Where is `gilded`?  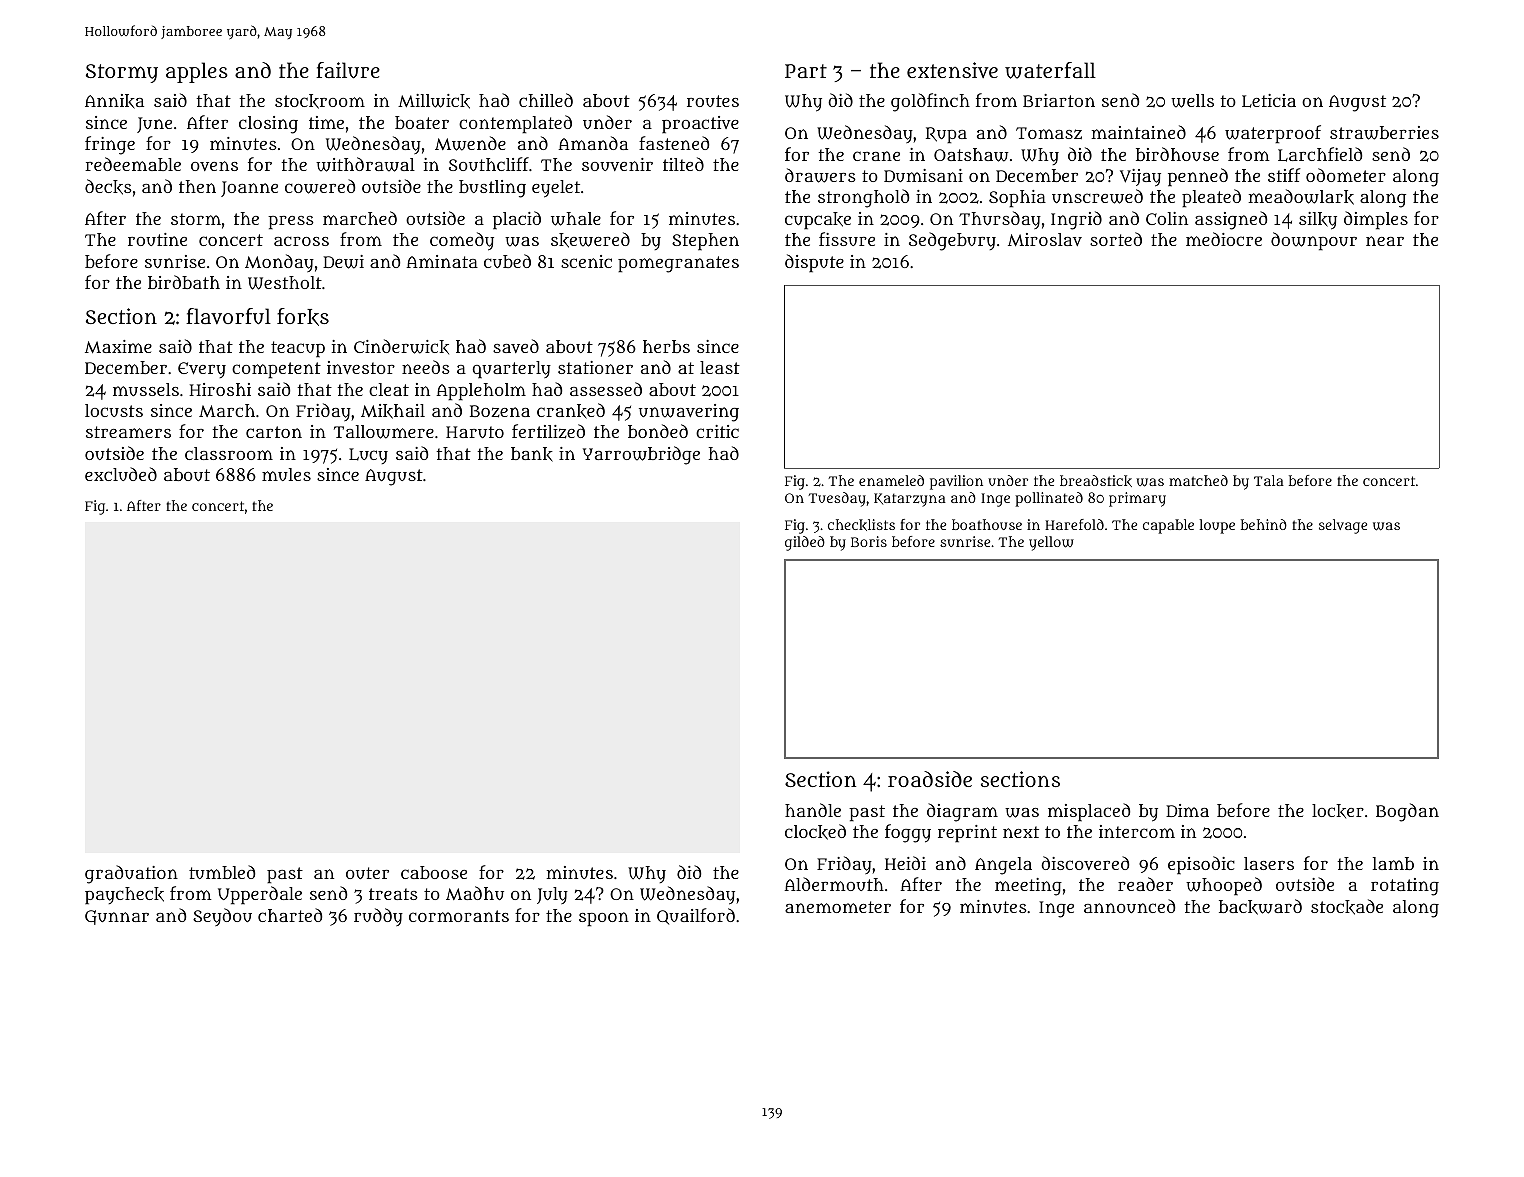 gilded is located at coordinates (805, 543).
